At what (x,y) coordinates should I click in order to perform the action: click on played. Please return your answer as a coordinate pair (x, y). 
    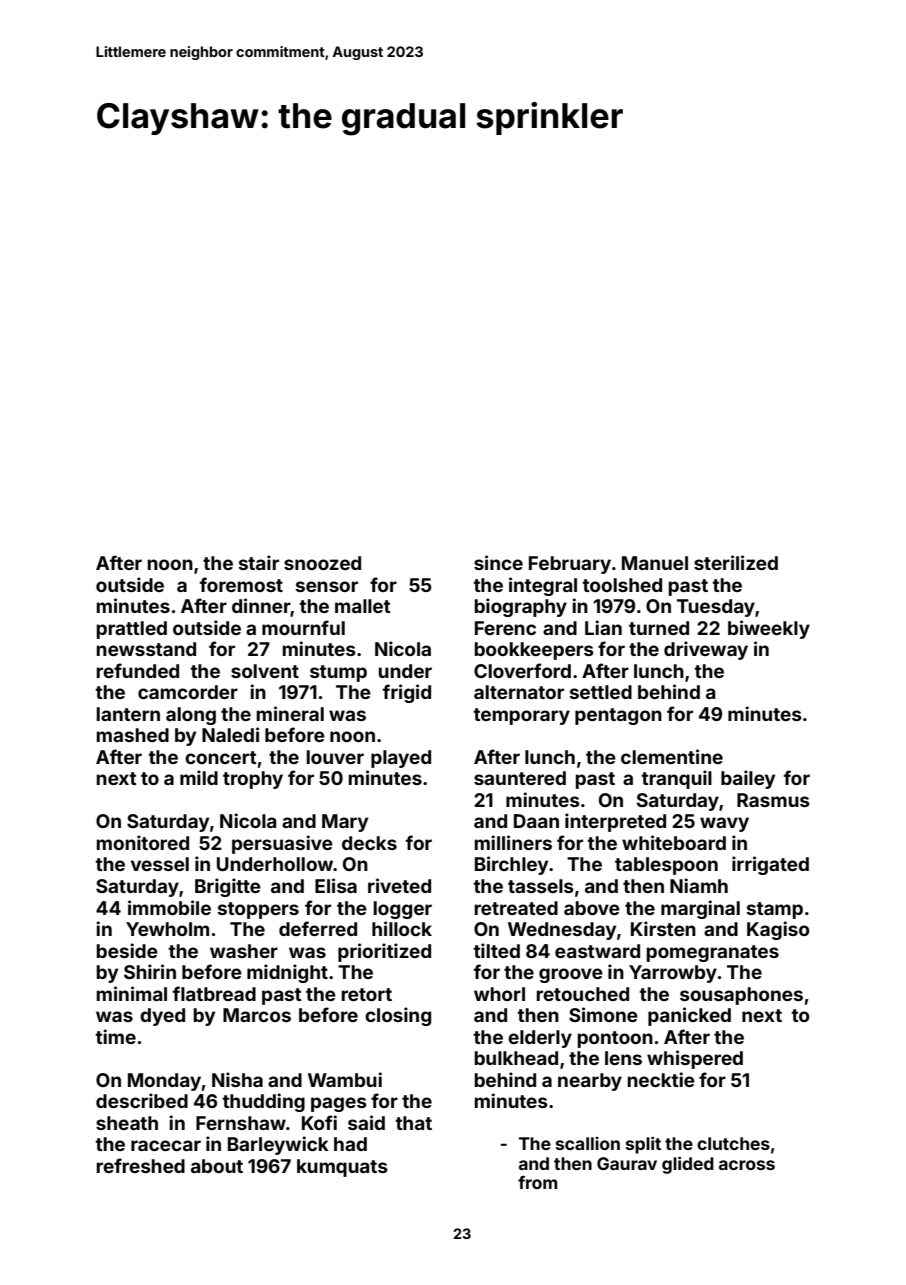
    Looking at the image, I should click on (401, 759).
